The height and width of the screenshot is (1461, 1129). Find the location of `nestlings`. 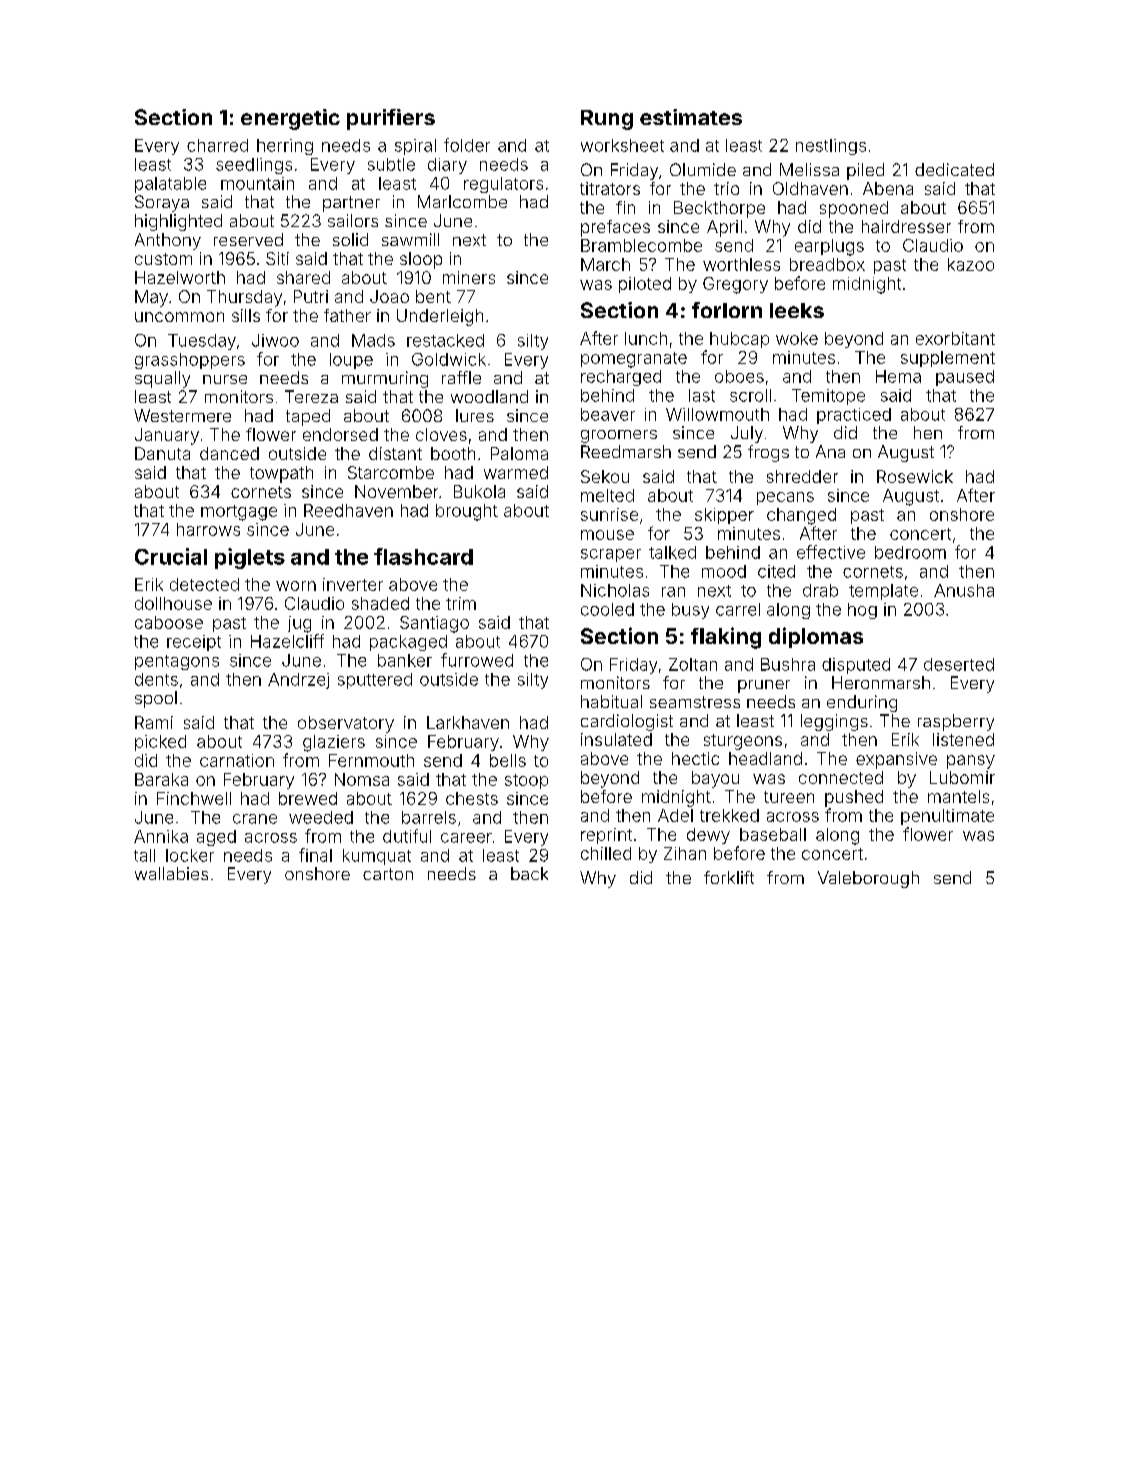

nestlings is located at coordinates (831, 147).
